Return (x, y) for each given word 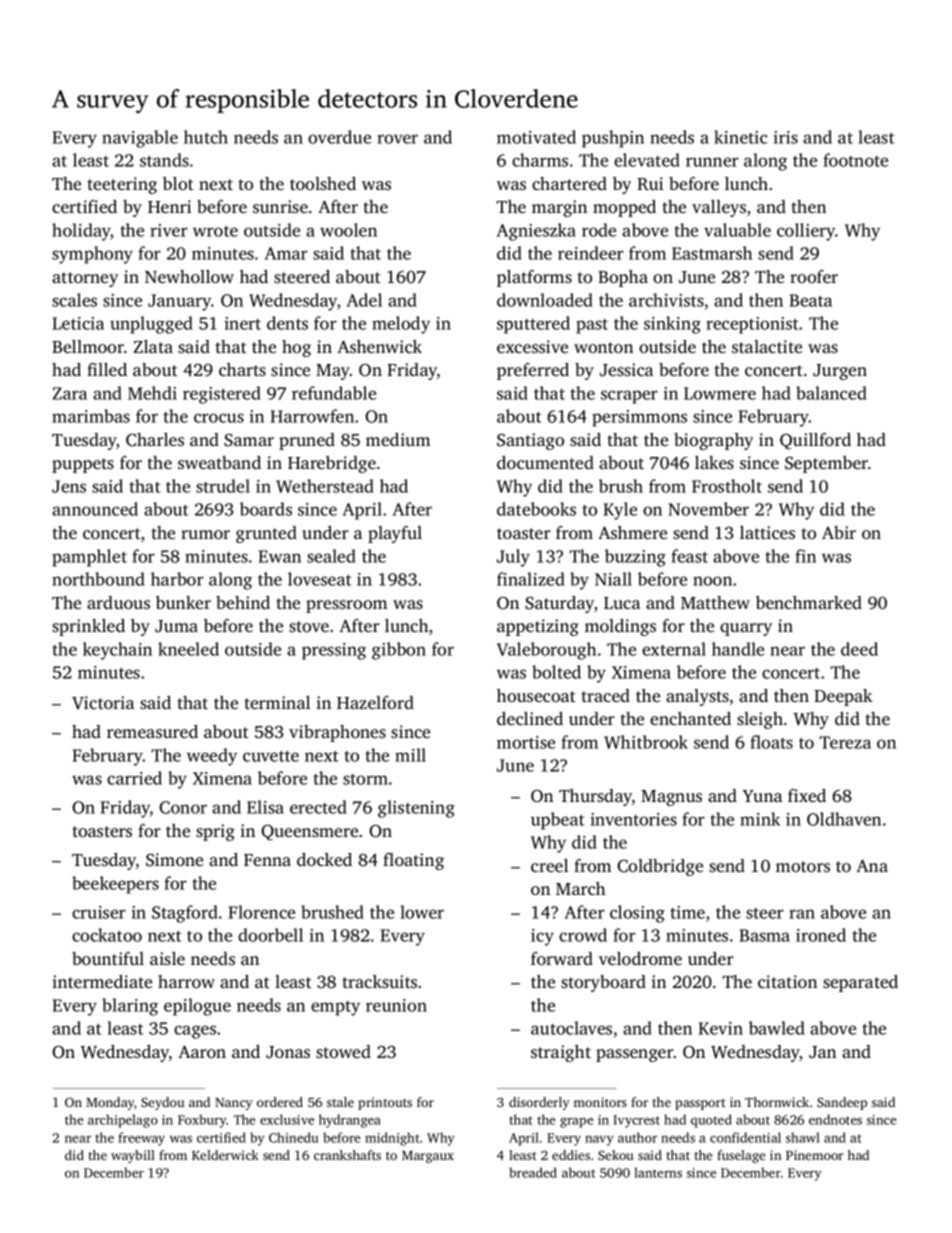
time (687, 912)
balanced (831, 393)
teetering (122, 185)
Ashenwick (379, 346)
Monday (110, 1103)
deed (859, 649)
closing (637, 914)
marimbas (91, 416)
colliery (806, 232)
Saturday (559, 604)
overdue (339, 137)
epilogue (197, 1007)
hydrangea (350, 1121)
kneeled (188, 649)
